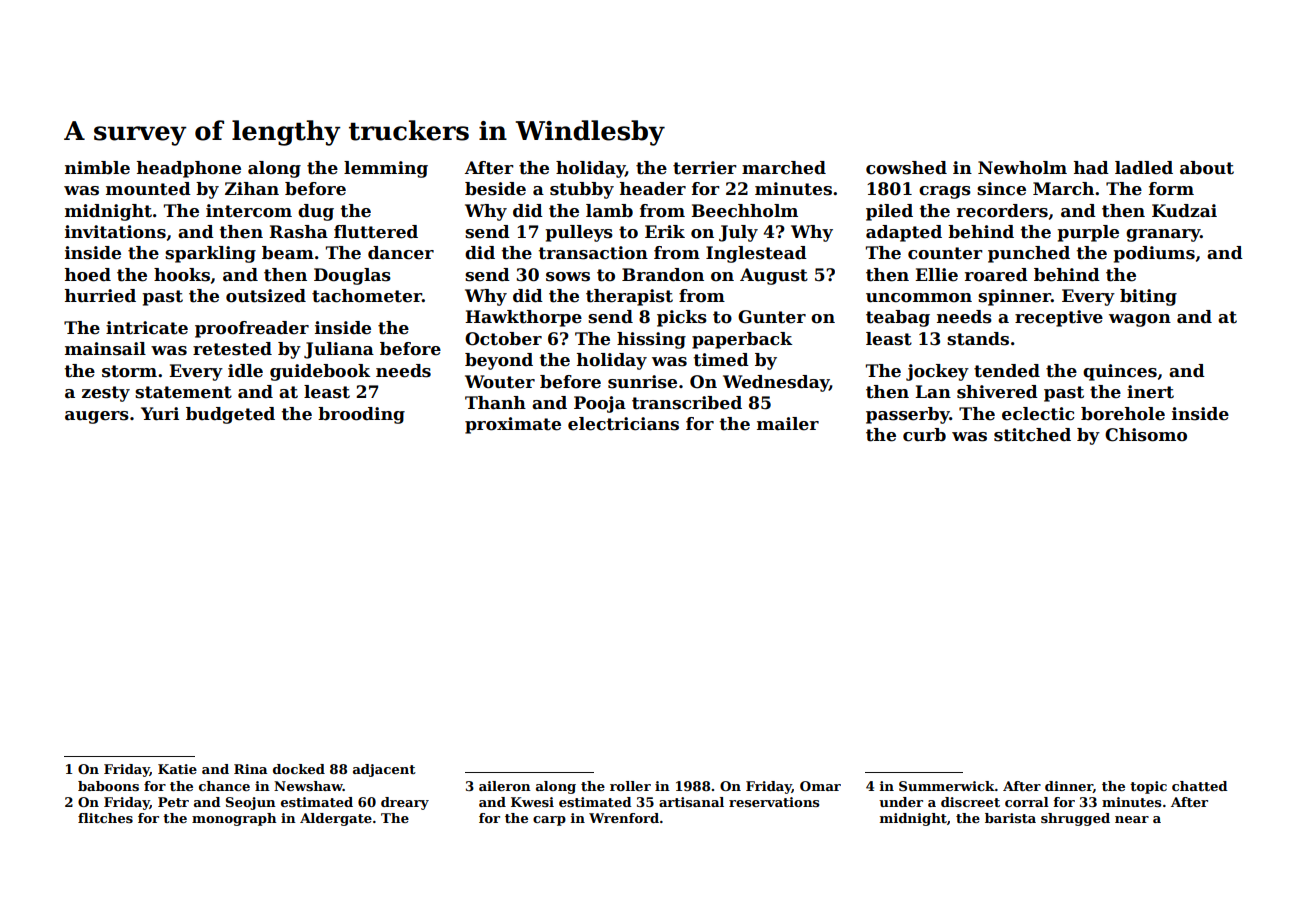  I want to click on about, so click(1207, 168).
